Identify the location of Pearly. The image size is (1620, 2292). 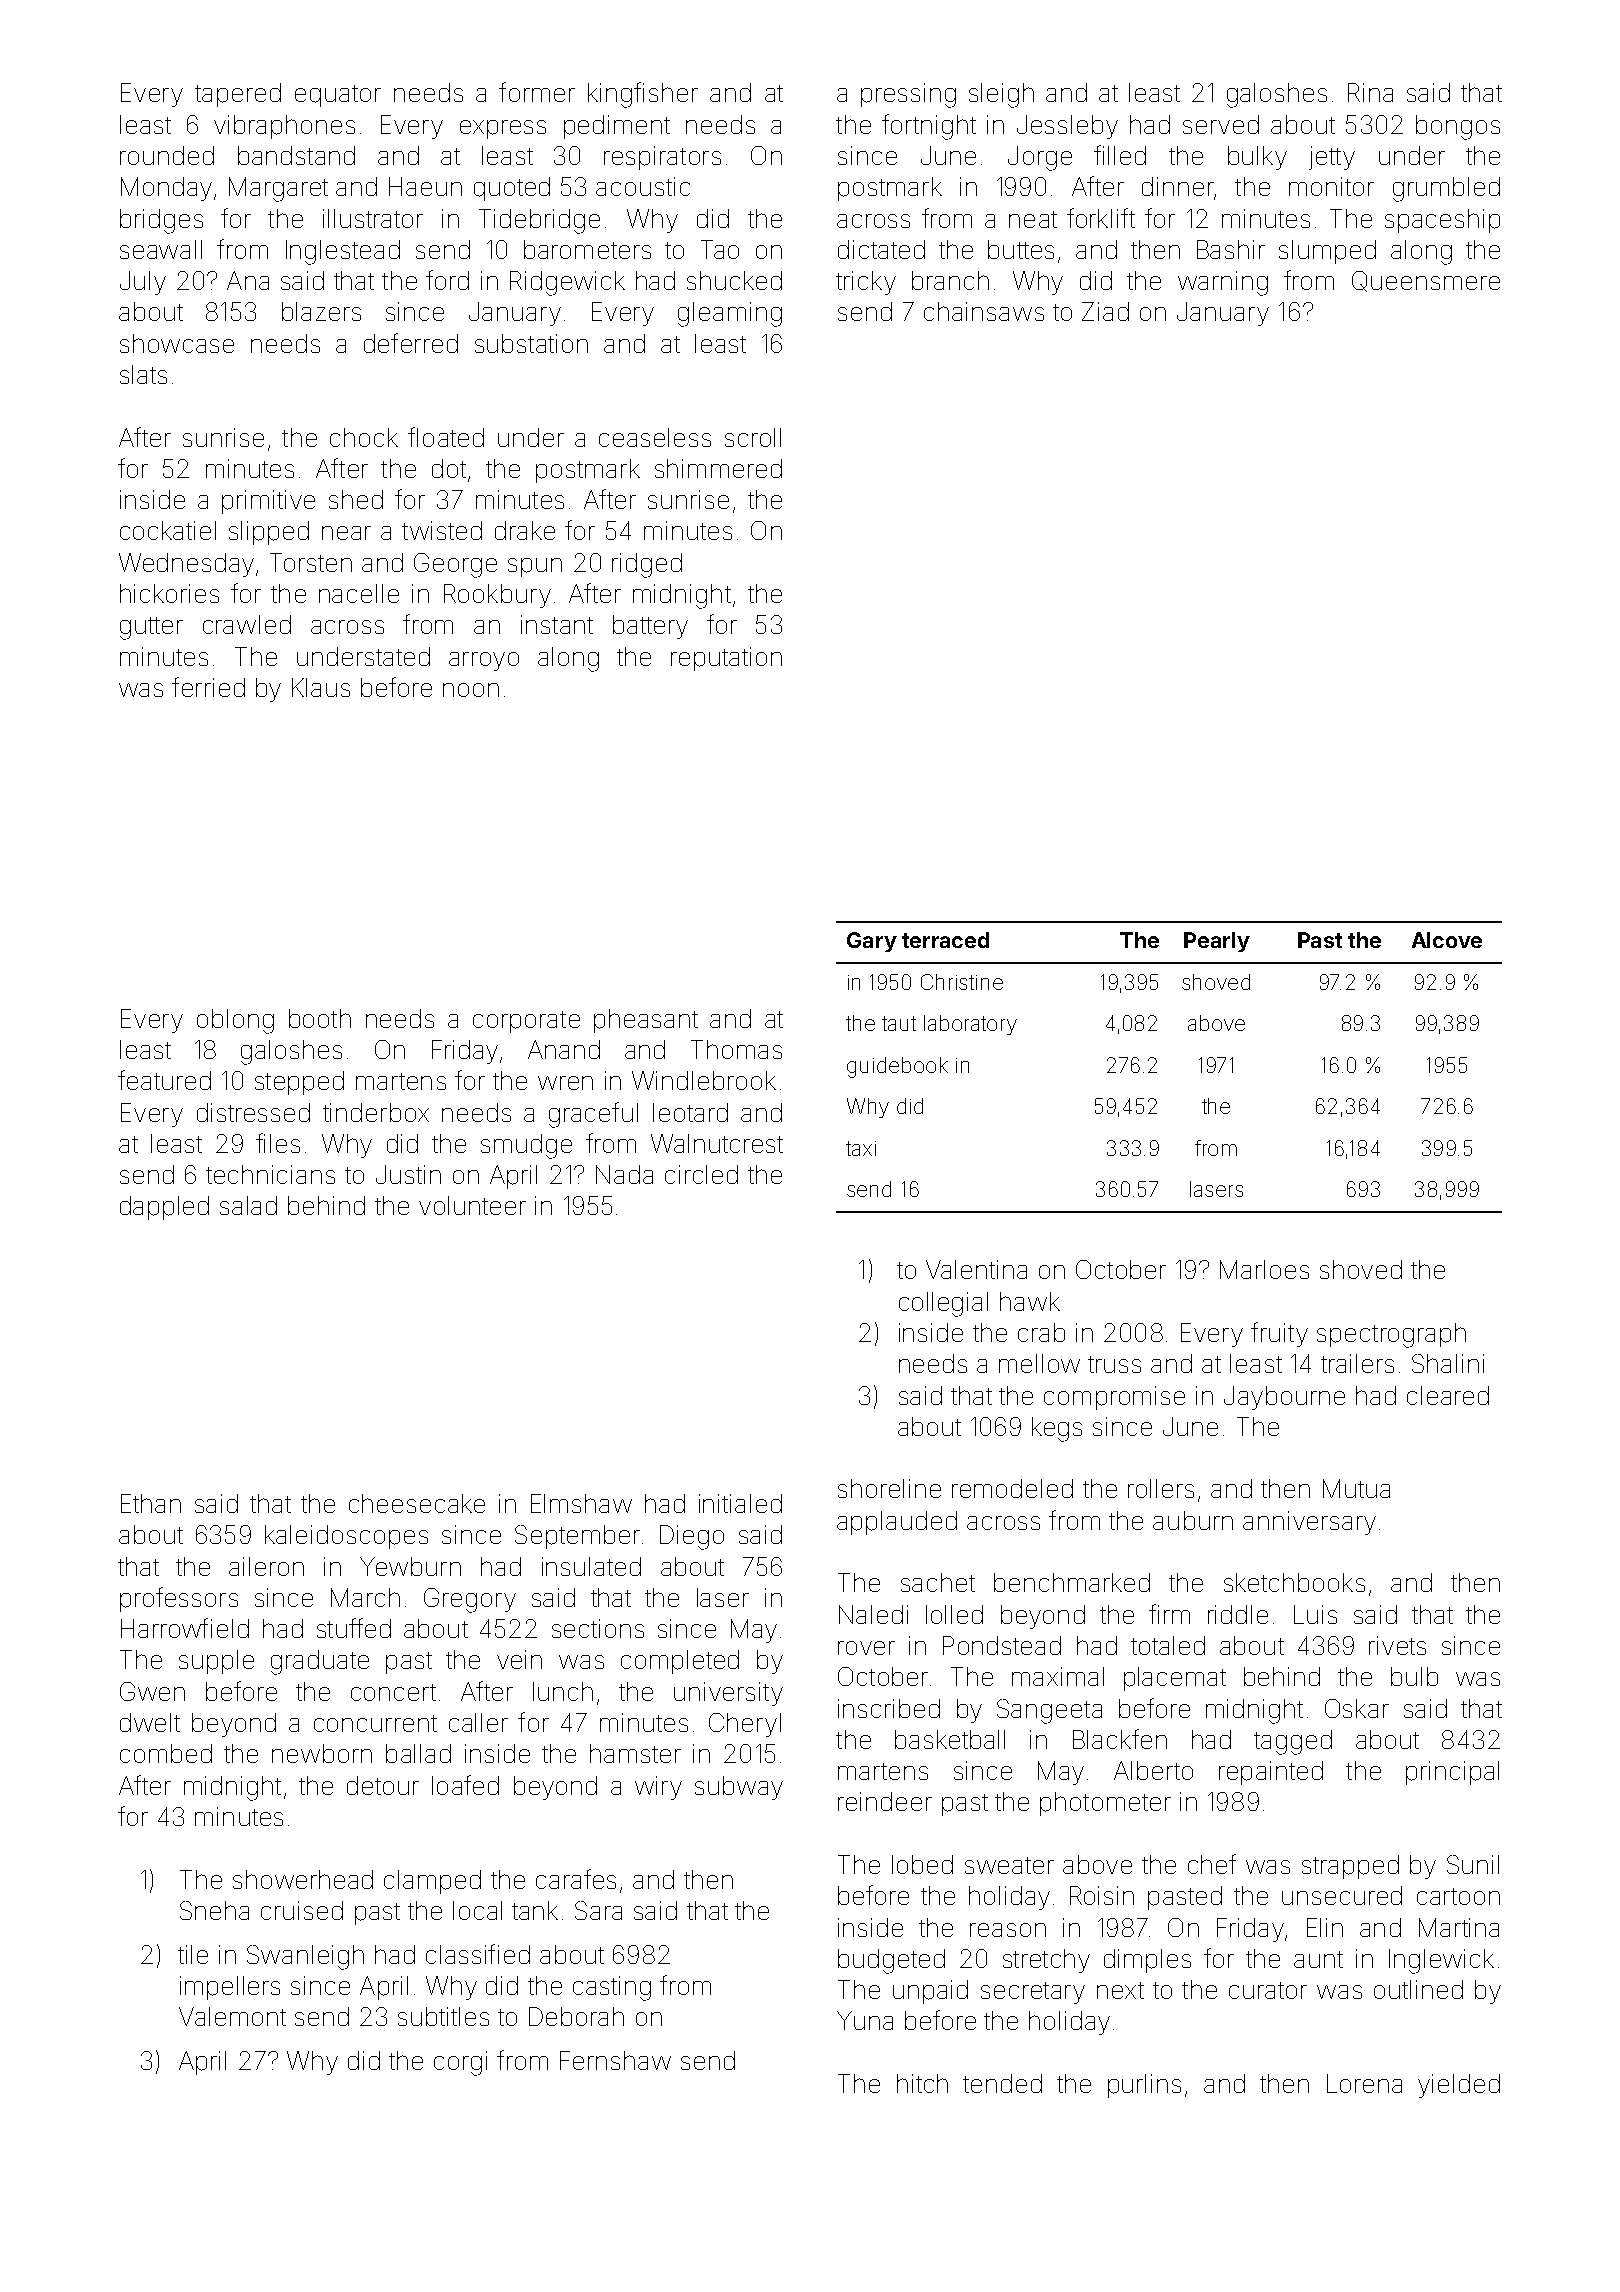
(1217, 942).
